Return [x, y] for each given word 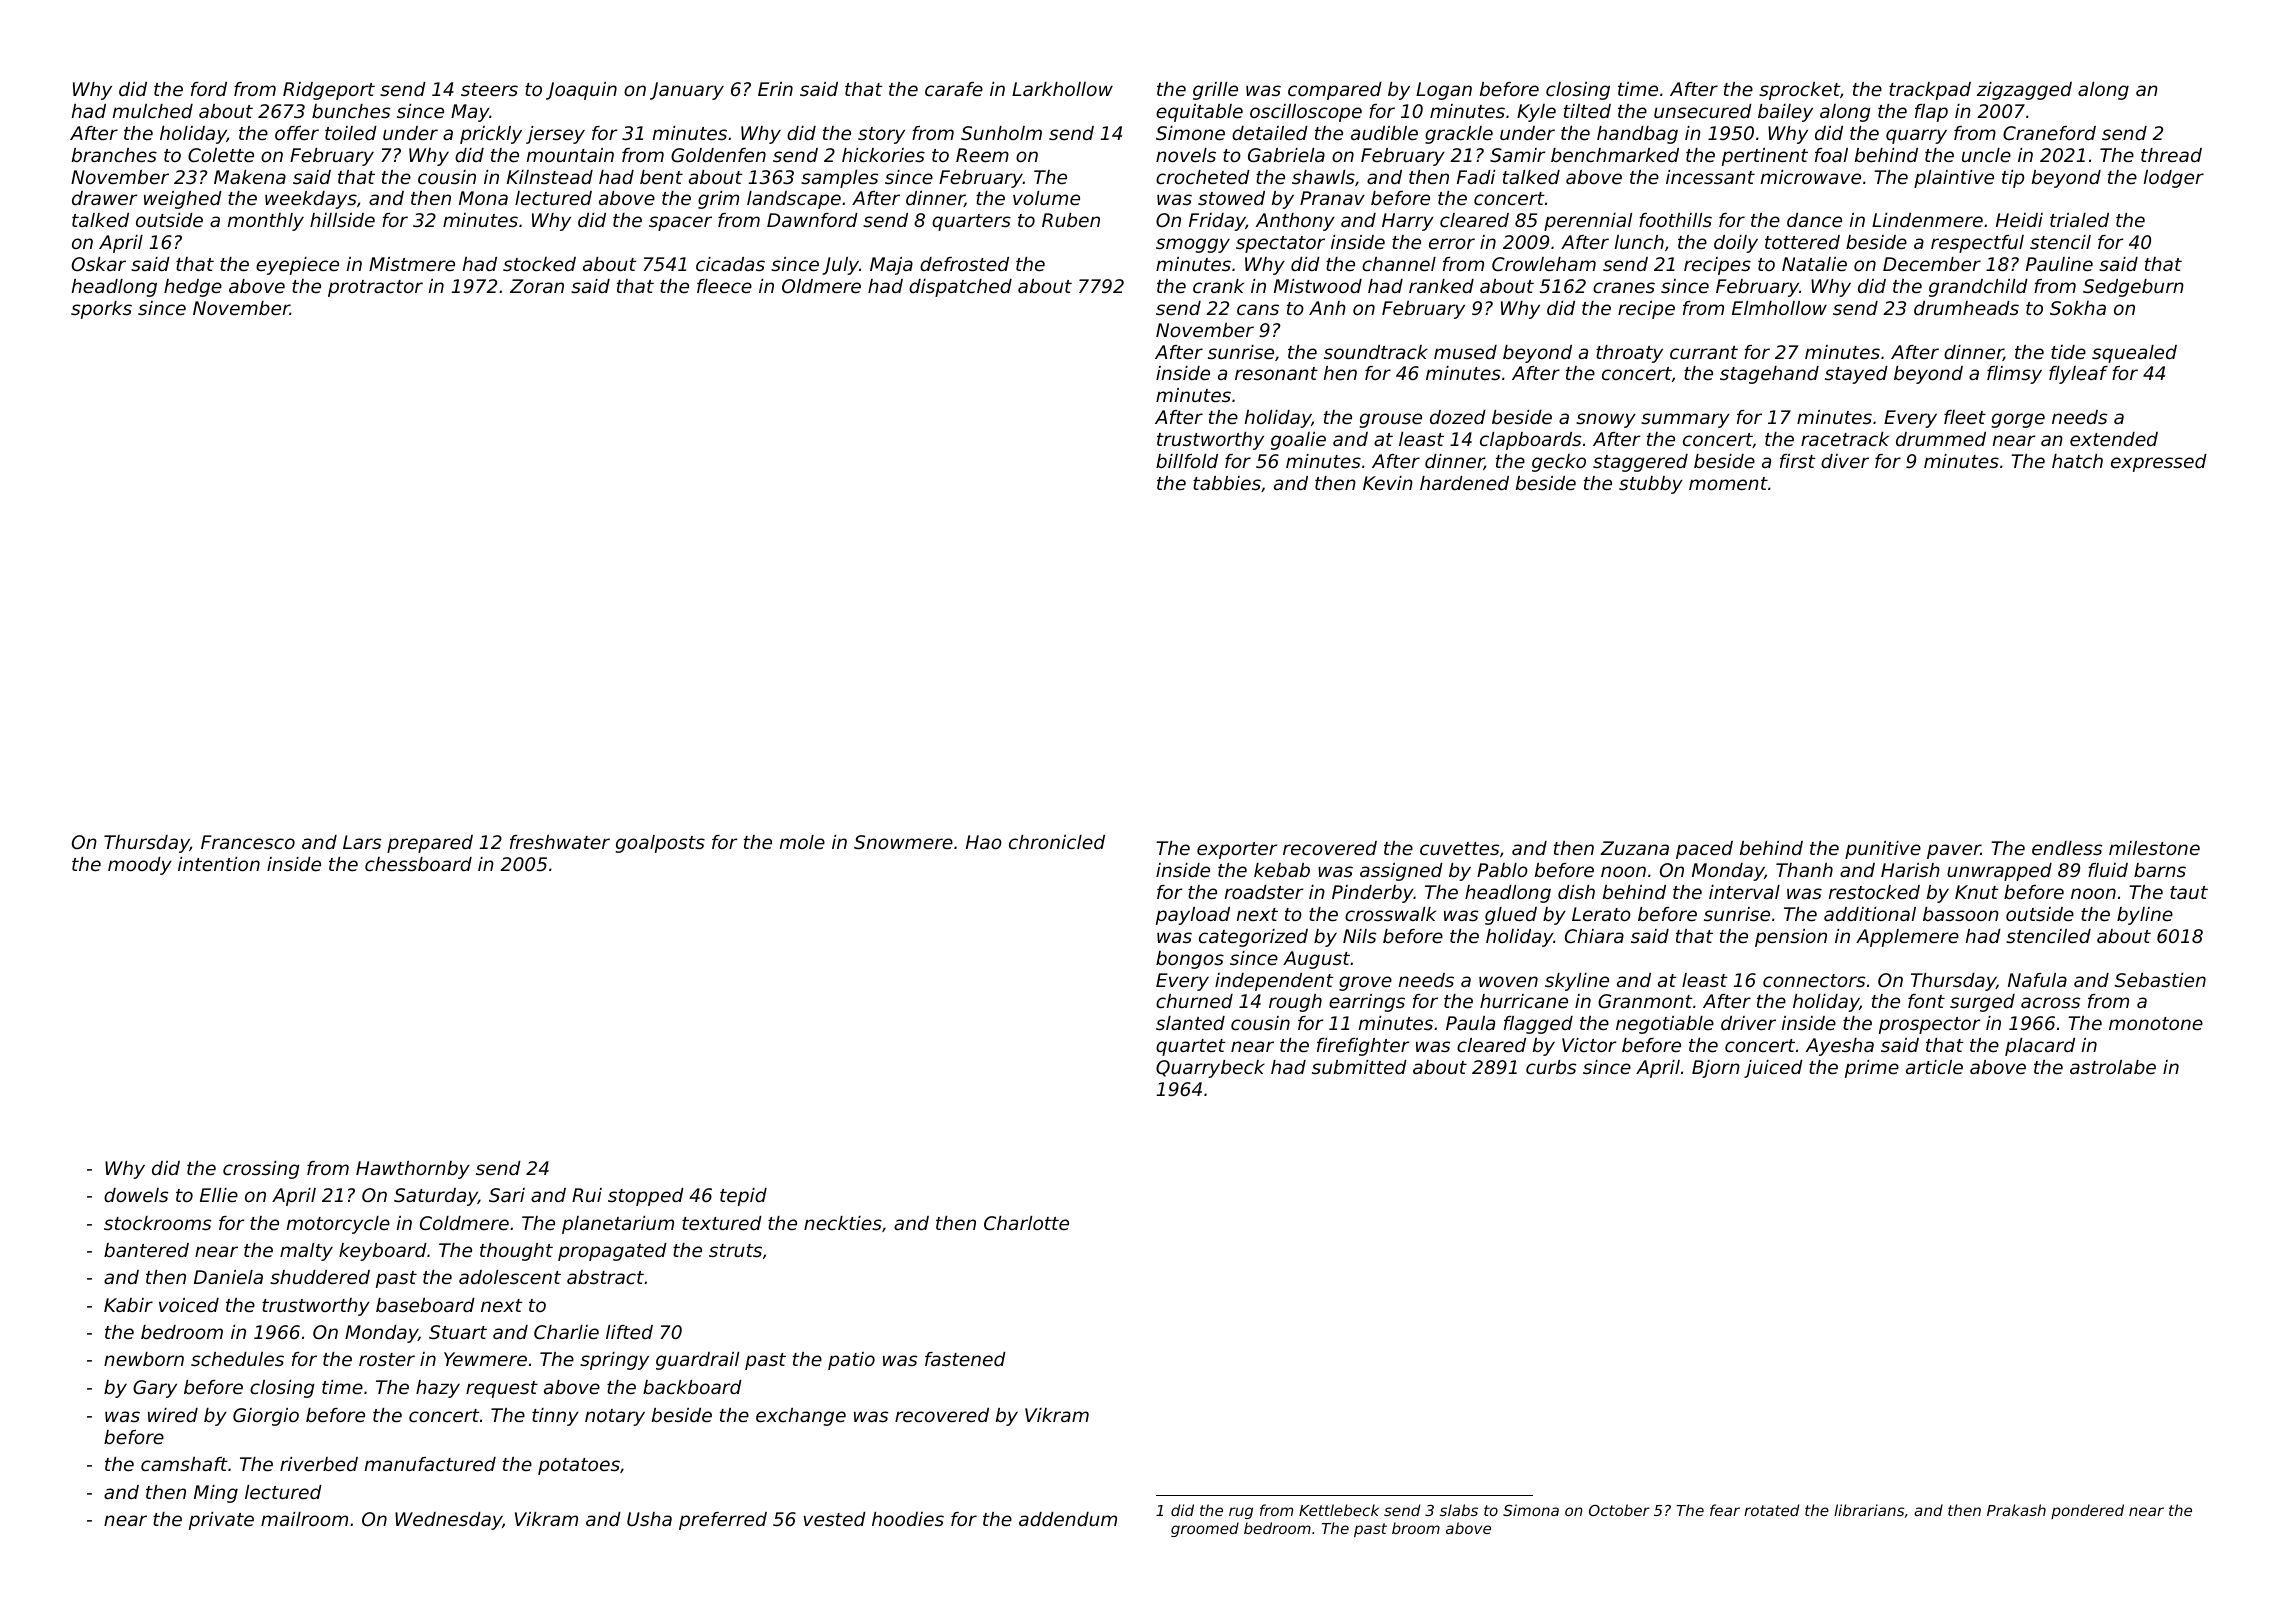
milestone [2154, 848]
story [881, 135]
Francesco [248, 842]
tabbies [1227, 483]
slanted [1190, 1023]
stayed [1856, 375]
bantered [146, 1250]
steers [489, 89]
